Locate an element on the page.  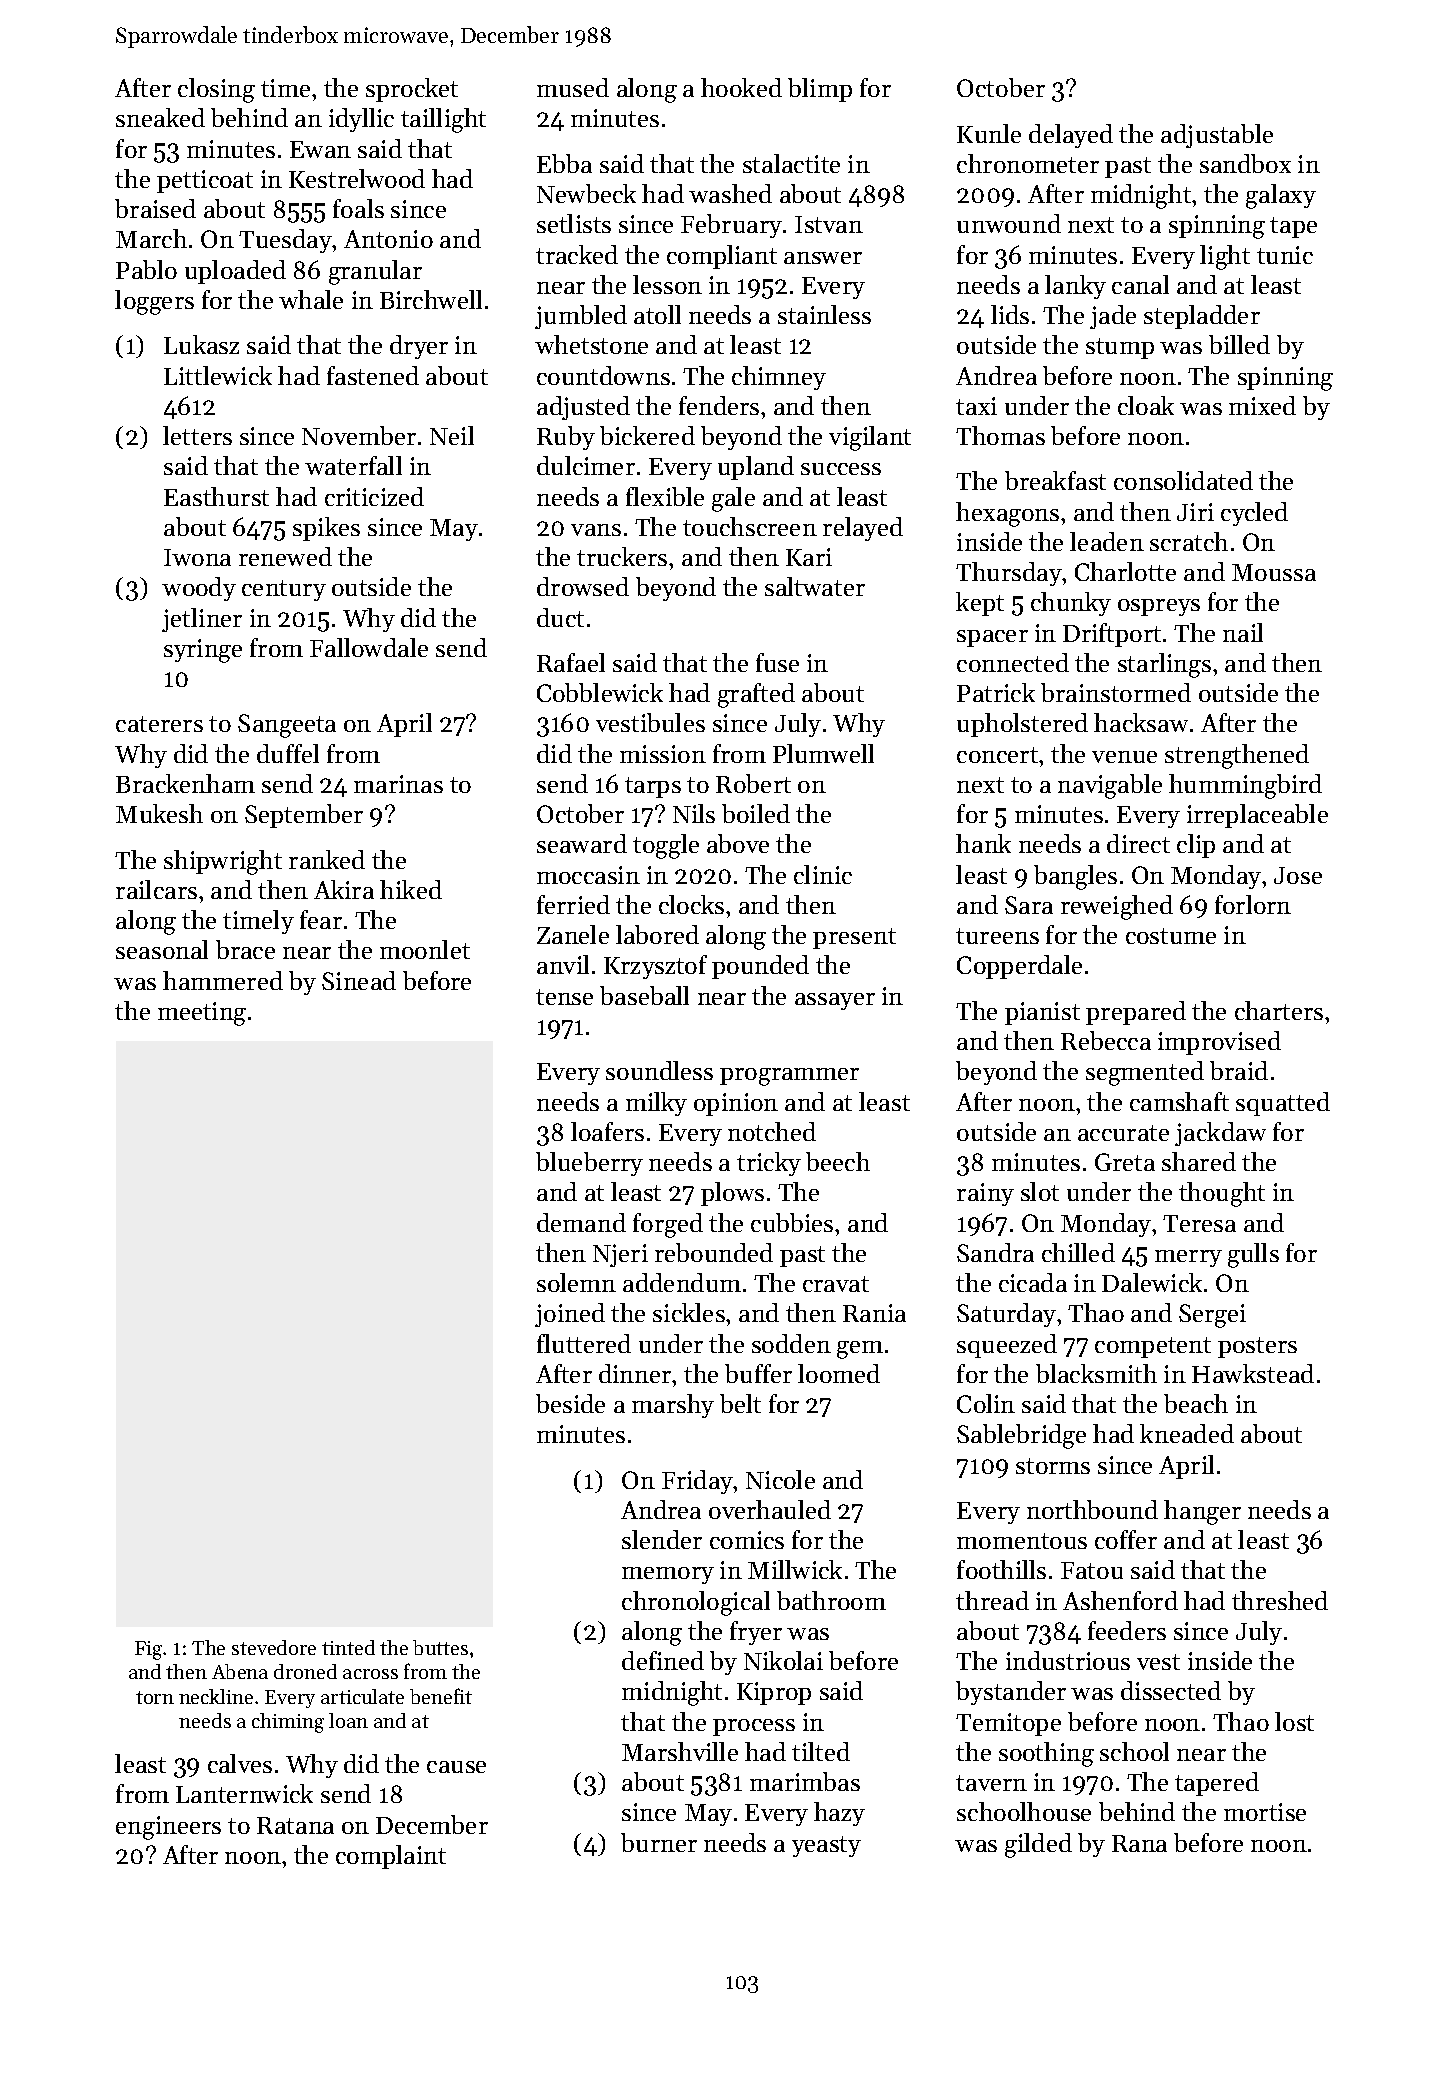
sprocket is located at coordinates (412, 90).
